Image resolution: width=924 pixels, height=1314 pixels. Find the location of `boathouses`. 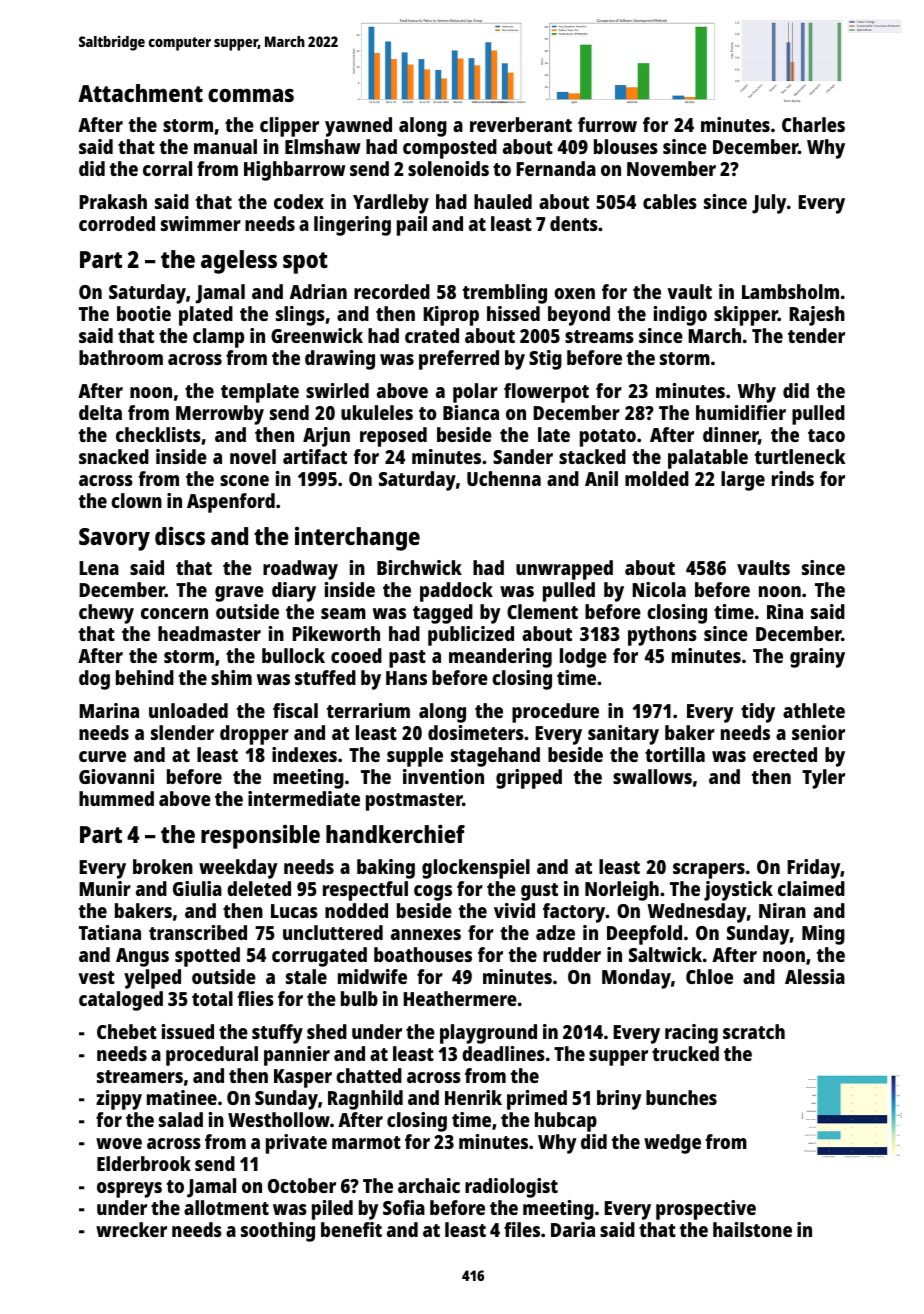

boathouses is located at coordinates (423, 954).
